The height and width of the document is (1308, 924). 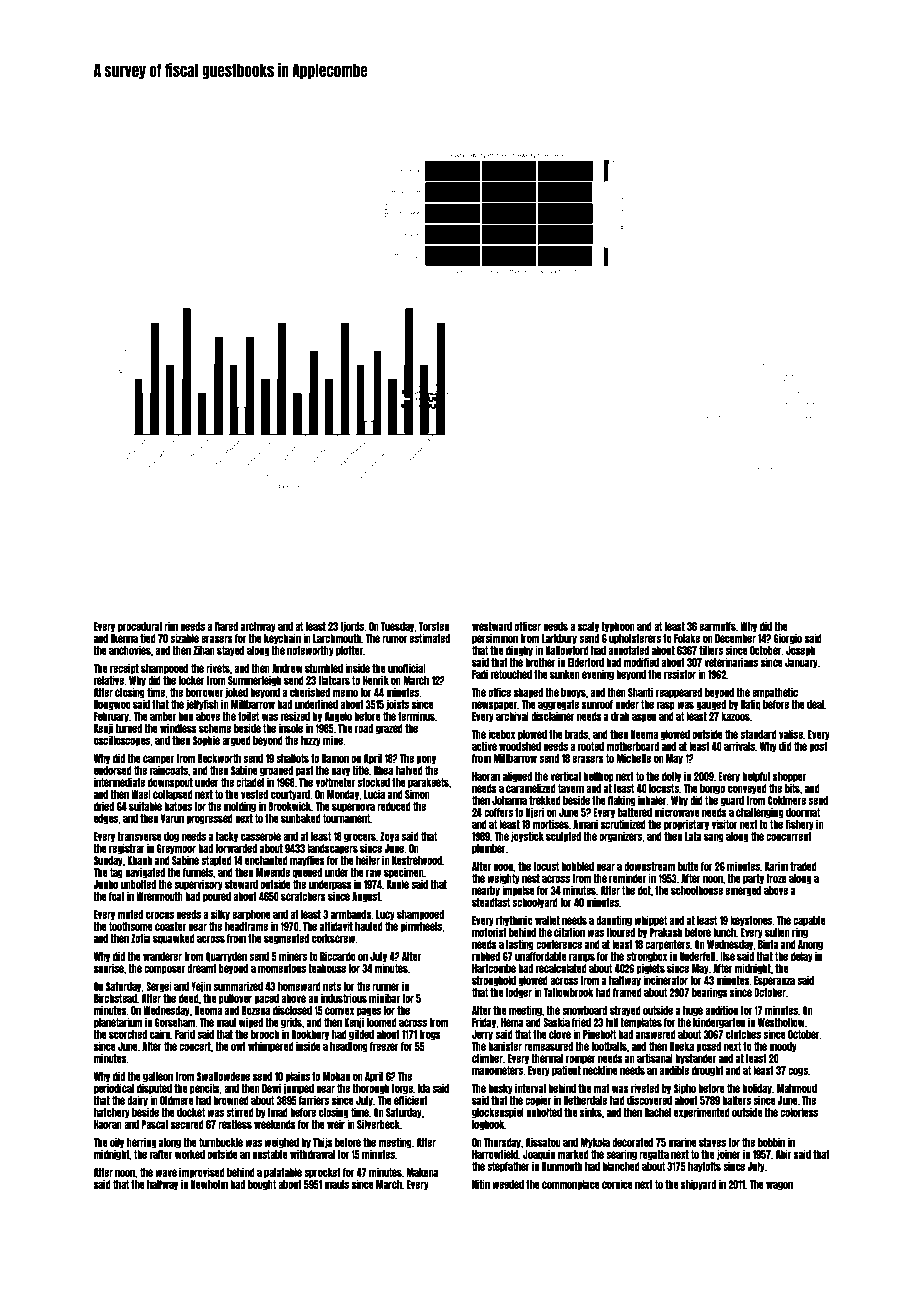 I want to click on archway, so click(x=258, y=627).
